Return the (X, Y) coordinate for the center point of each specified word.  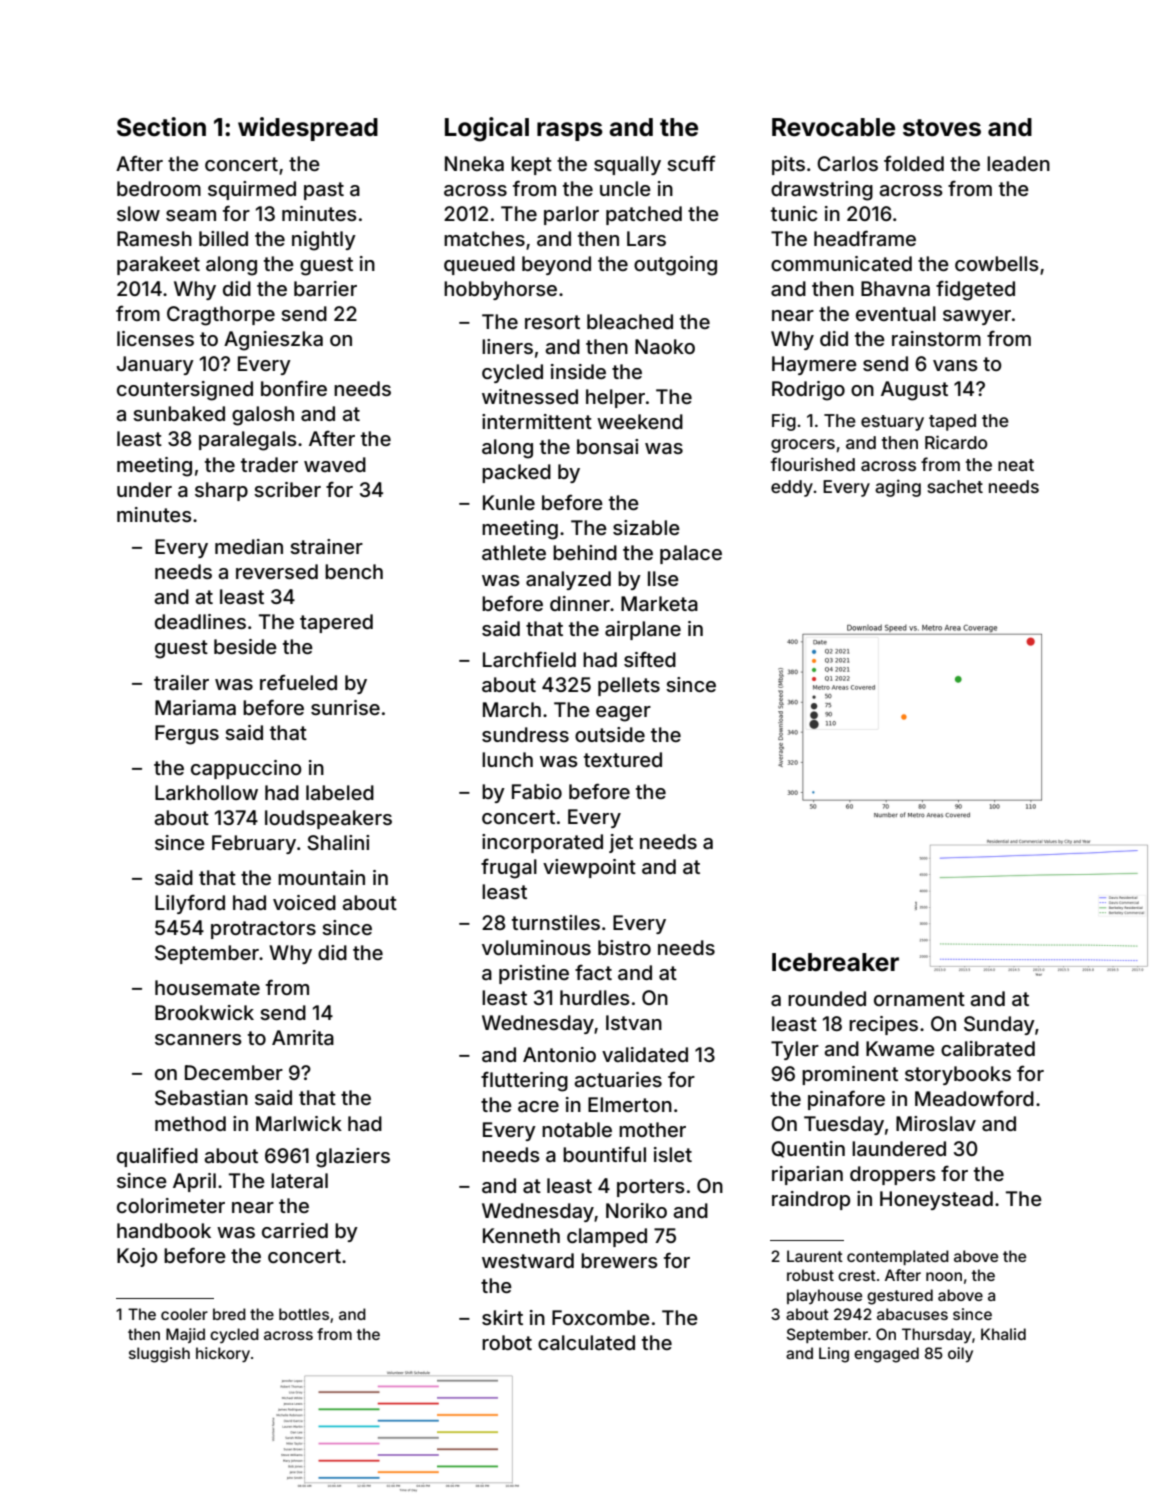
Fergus (187, 735)
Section (161, 127)
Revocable (833, 127)
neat (1016, 465)
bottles (304, 1314)
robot (507, 1342)
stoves (942, 128)
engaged (886, 1355)
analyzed (568, 580)
